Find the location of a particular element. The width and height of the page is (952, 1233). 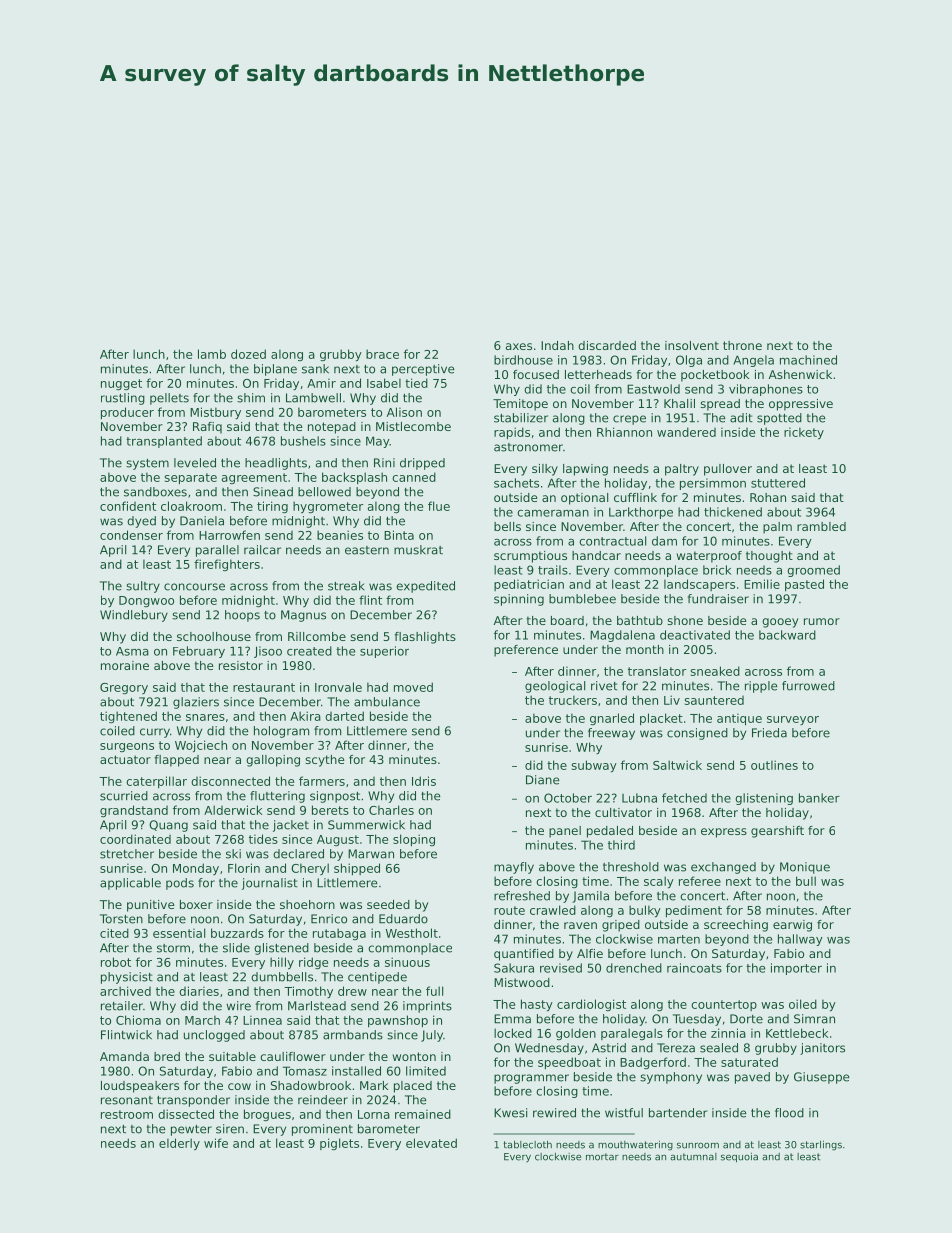

railcar is located at coordinates (262, 550).
